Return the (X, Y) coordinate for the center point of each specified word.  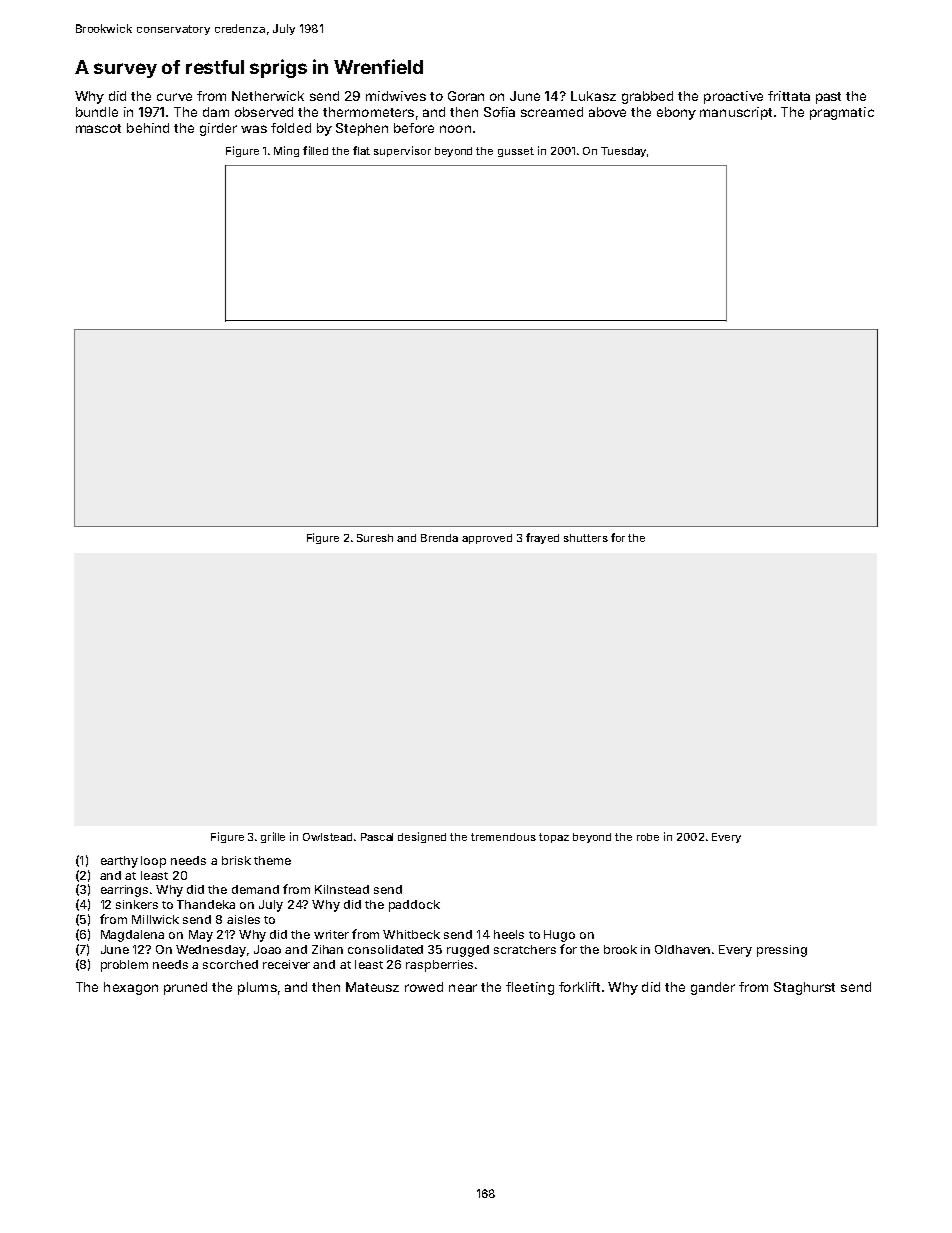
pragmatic (842, 113)
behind (148, 128)
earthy (119, 862)
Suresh (375, 538)
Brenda (439, 538)
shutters (586, 538)
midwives (396, 96)
